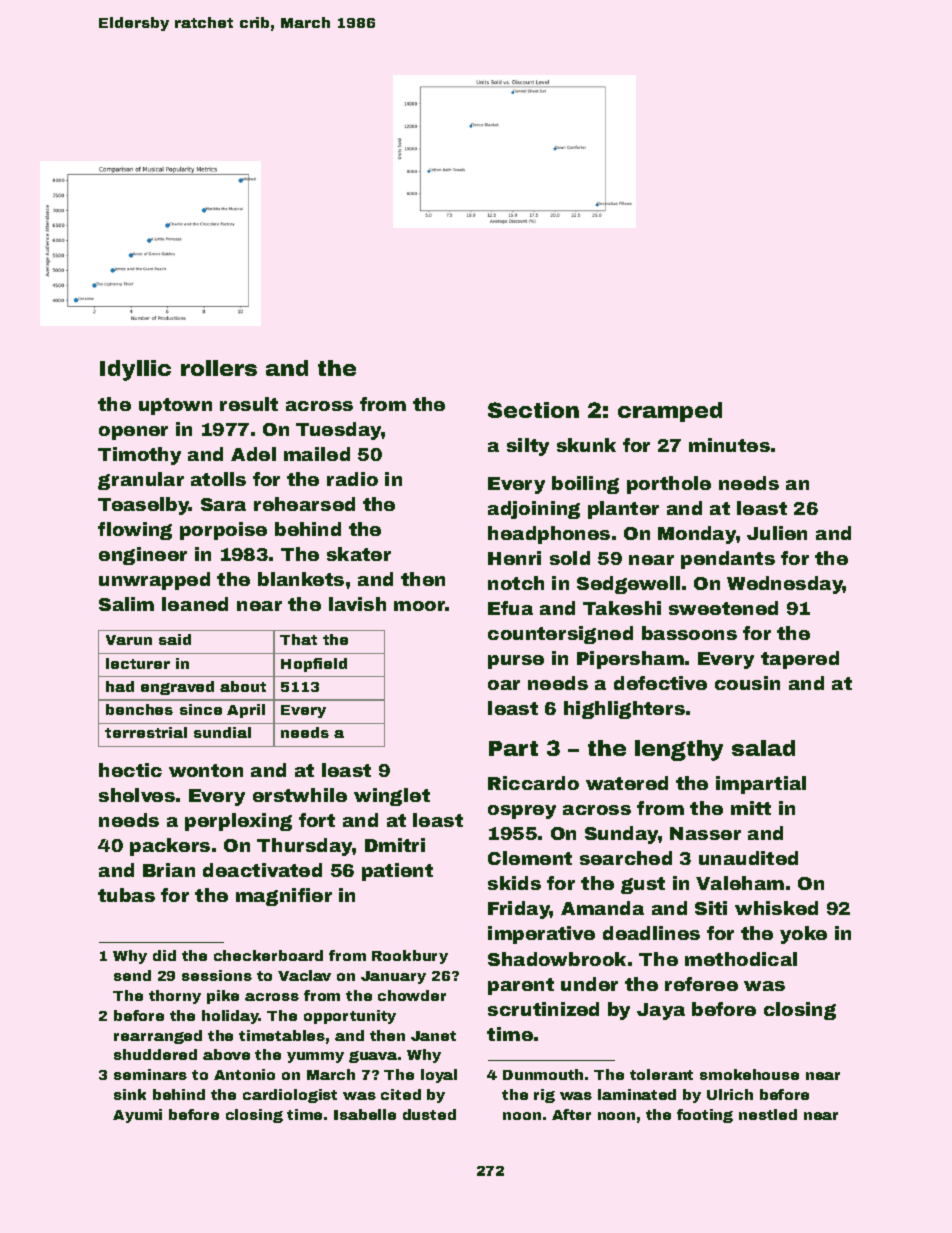 The width and height of the page is (952, 1233). Describe the element at coordinates (516, 583) in the page. I see `notch` at that location.
